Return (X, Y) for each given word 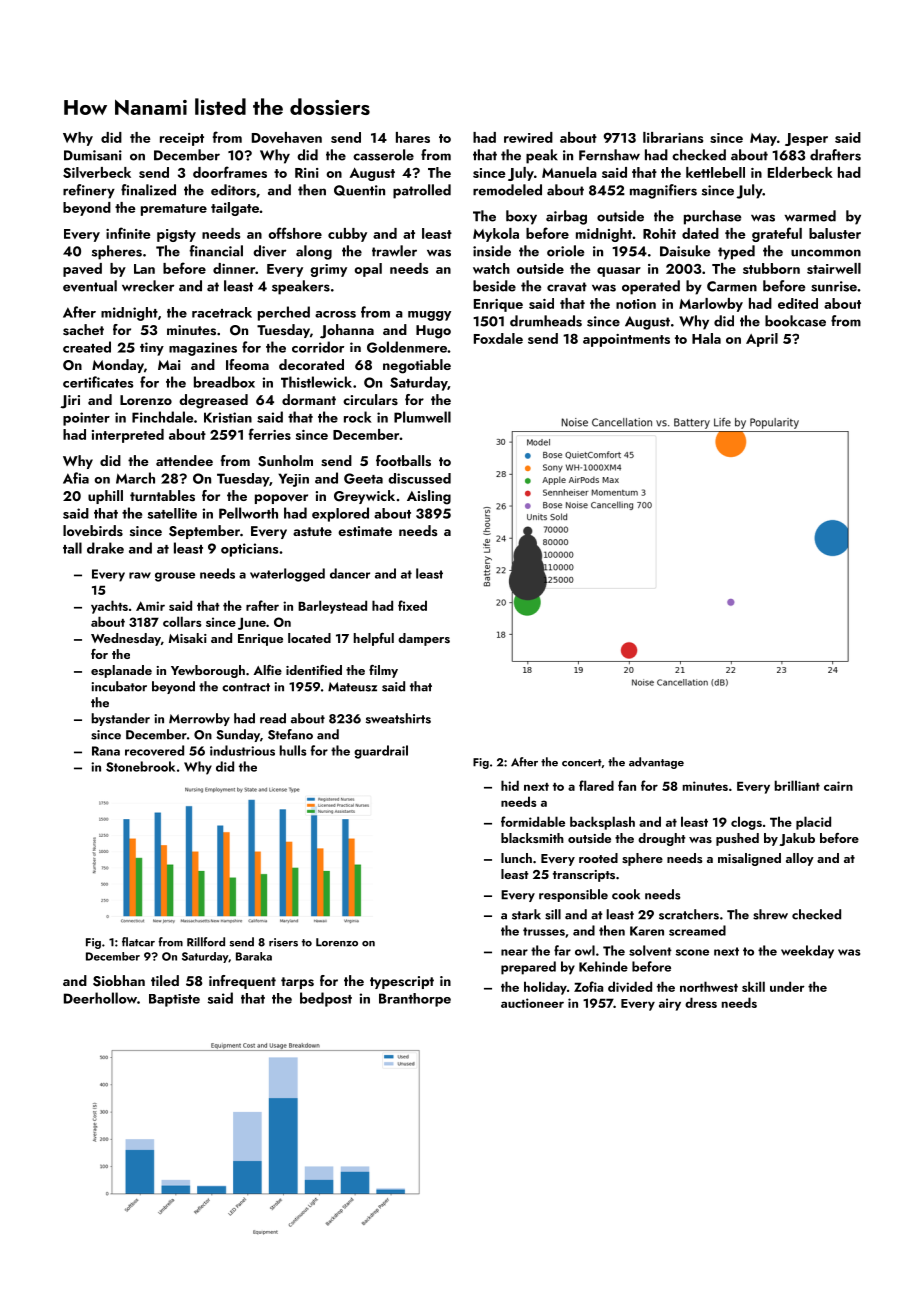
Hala (706, 338)
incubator (119, 686)
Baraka (254, 956)
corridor (318, 347)
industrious (242, 750)
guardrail (381, 752)
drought (662, 839)
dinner (234, 268)
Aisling (429, 497)
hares (413, 137)
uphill (105, 497)
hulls (293, 750)
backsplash (602, 823)
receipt (182, 139)
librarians (673, 137)
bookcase (795, 321)
